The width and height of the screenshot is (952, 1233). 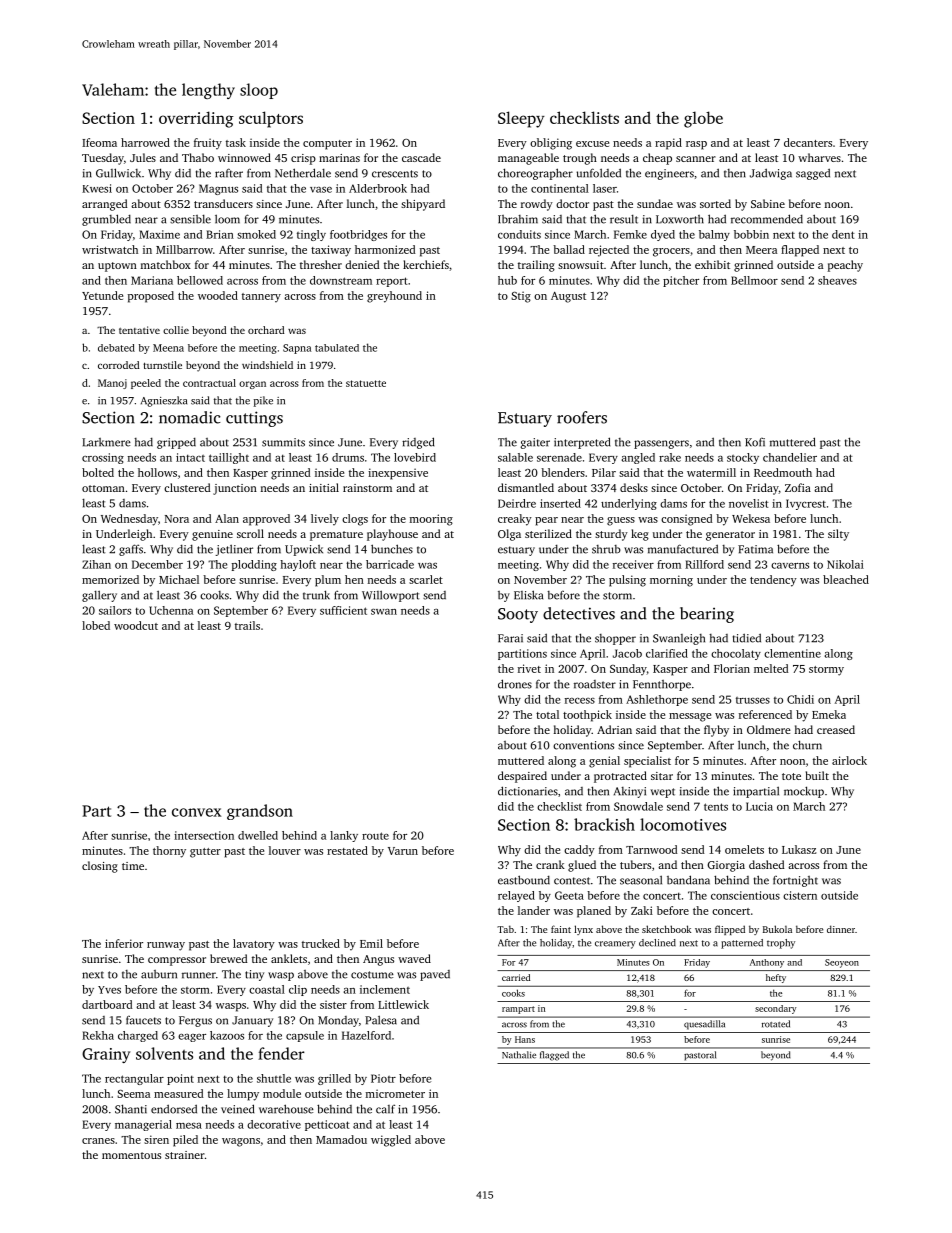 What do you see at coordinates (792, 653) in the screenshot?
I see `clementine` at bounding box center [792, 653].
